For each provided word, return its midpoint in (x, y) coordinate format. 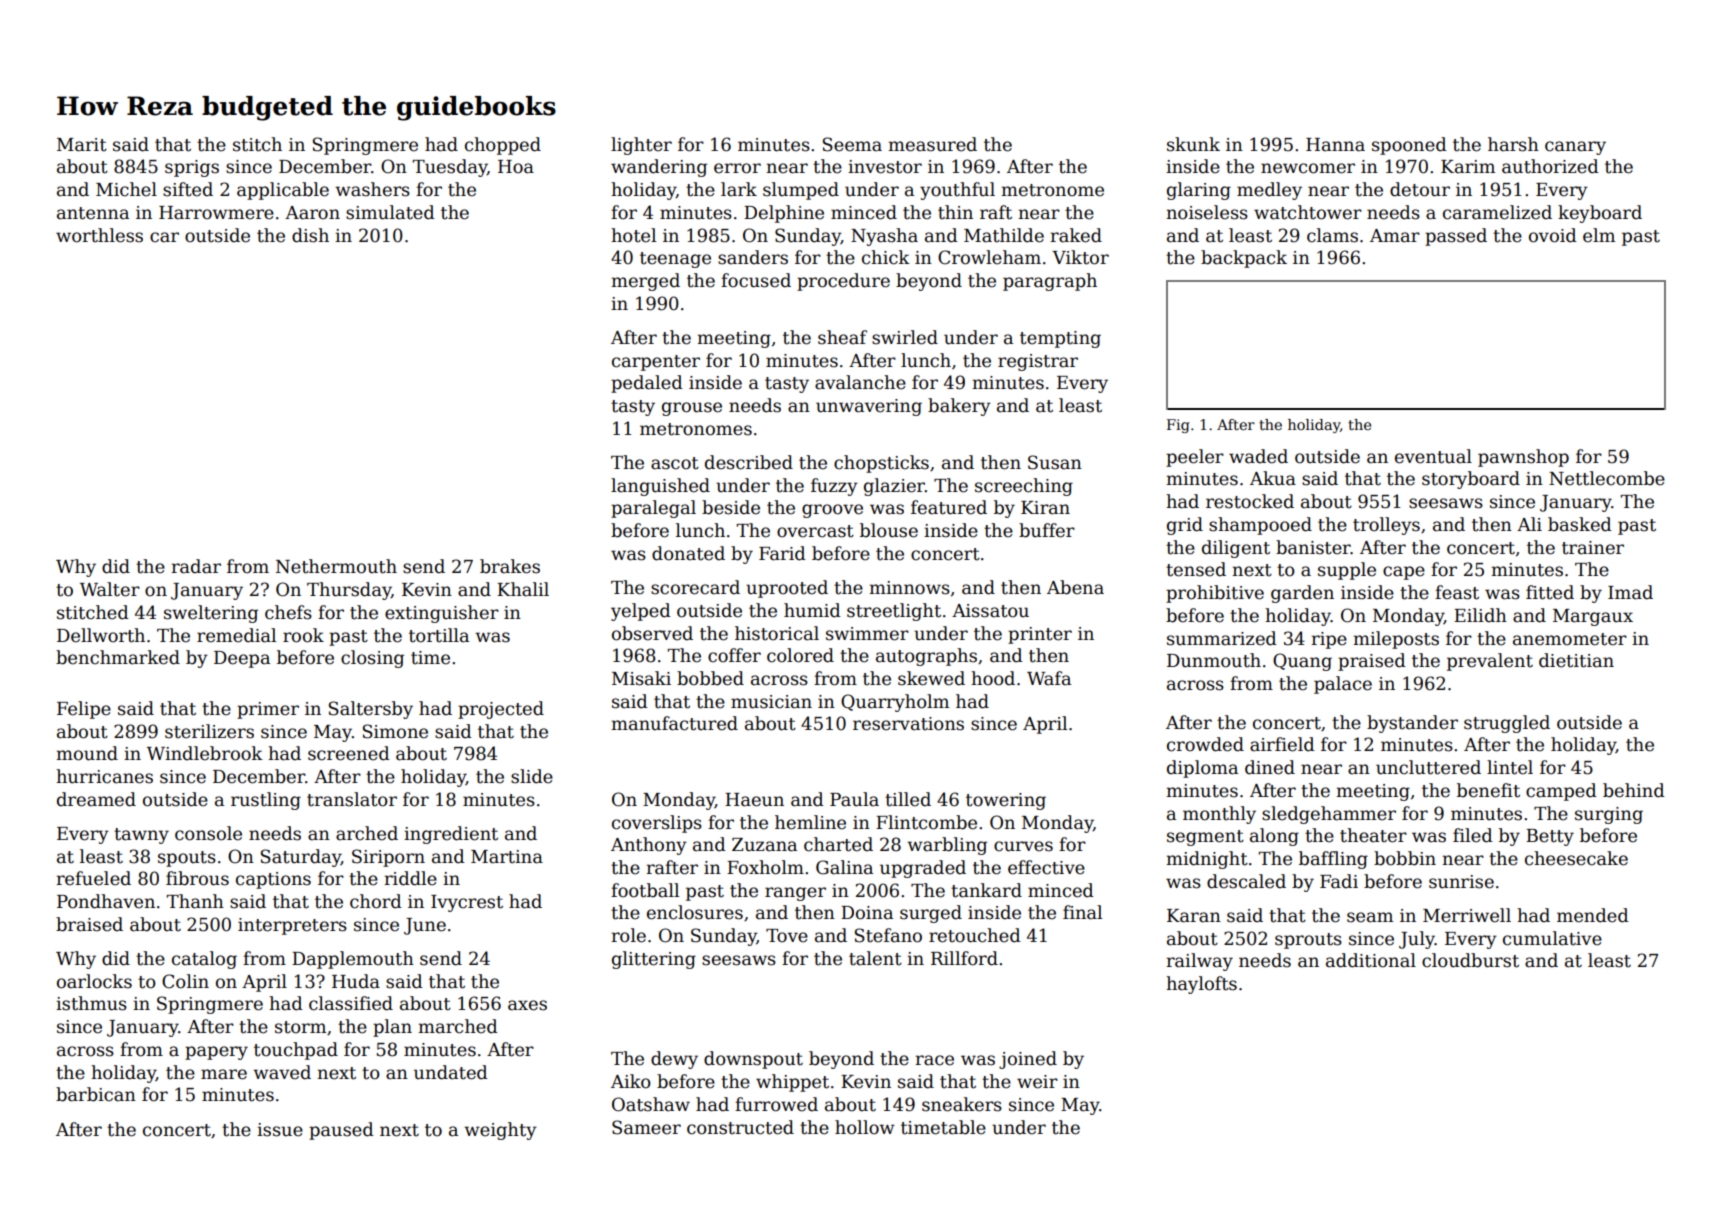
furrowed (776, 1104)
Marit (82, 145)
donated (688, 553)
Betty (1550, 837)
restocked (1250, 501)
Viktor (1080, 257)
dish (310, 235)
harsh (1513, 144)
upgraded (923, 869)
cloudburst (1470, 960)
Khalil (523, 589)
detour (1420, 189)
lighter (641, 146)
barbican (96, 1094)
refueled (93, 878)
